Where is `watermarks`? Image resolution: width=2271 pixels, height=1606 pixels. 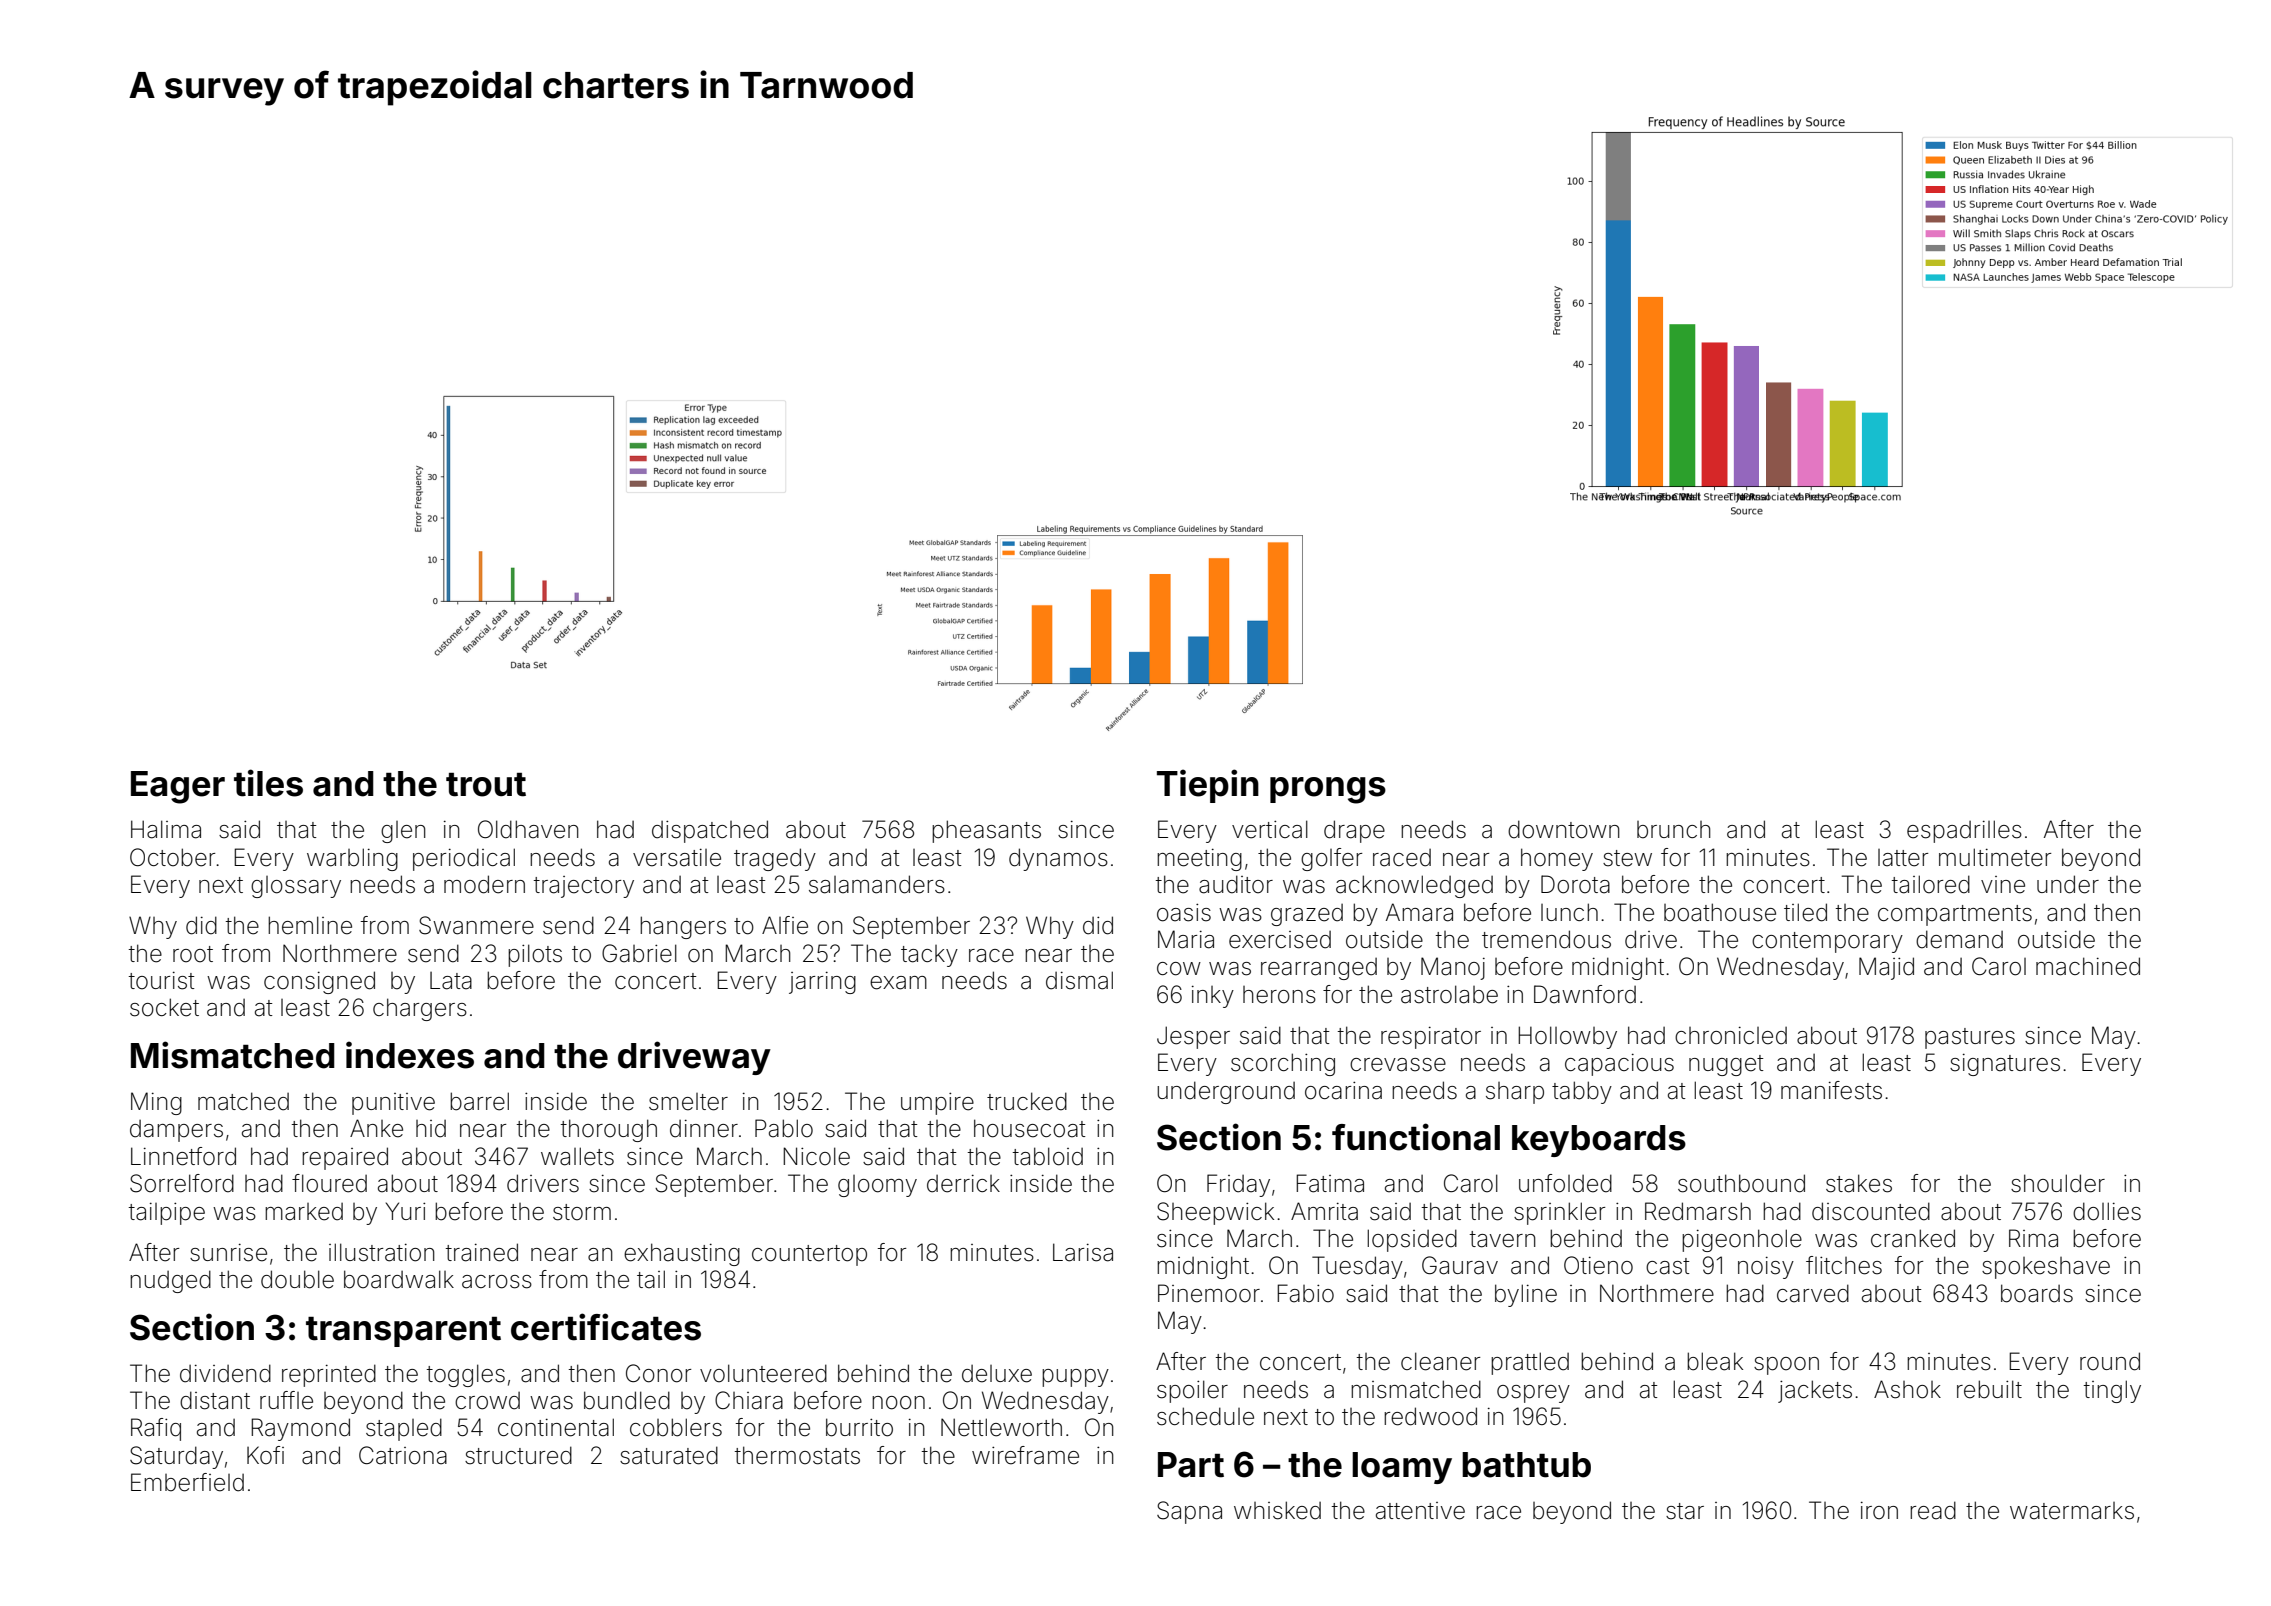
watermarks is located at coordinates (2072, 1511).
